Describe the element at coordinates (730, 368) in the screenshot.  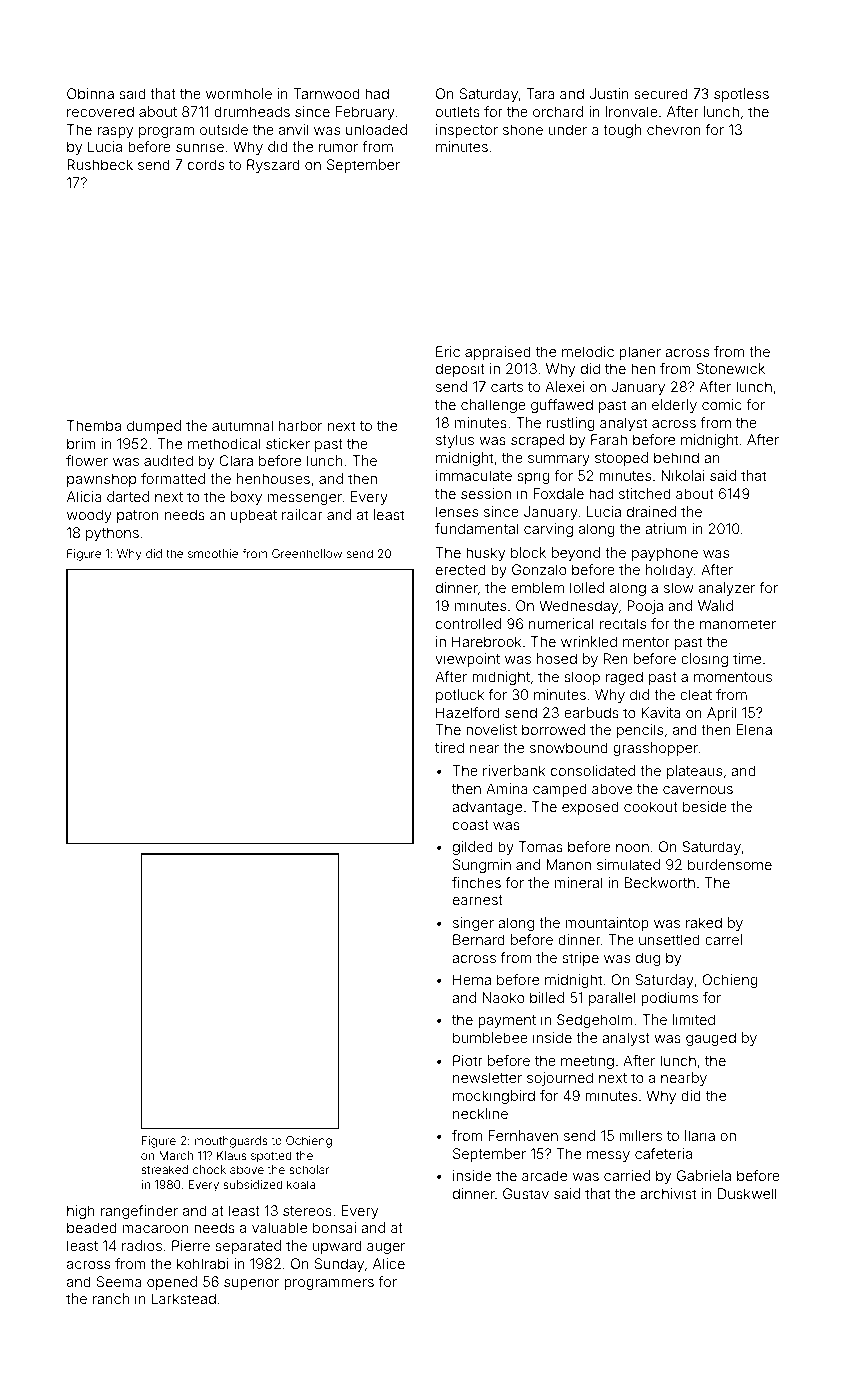
I see `Stonewick` at that location.
